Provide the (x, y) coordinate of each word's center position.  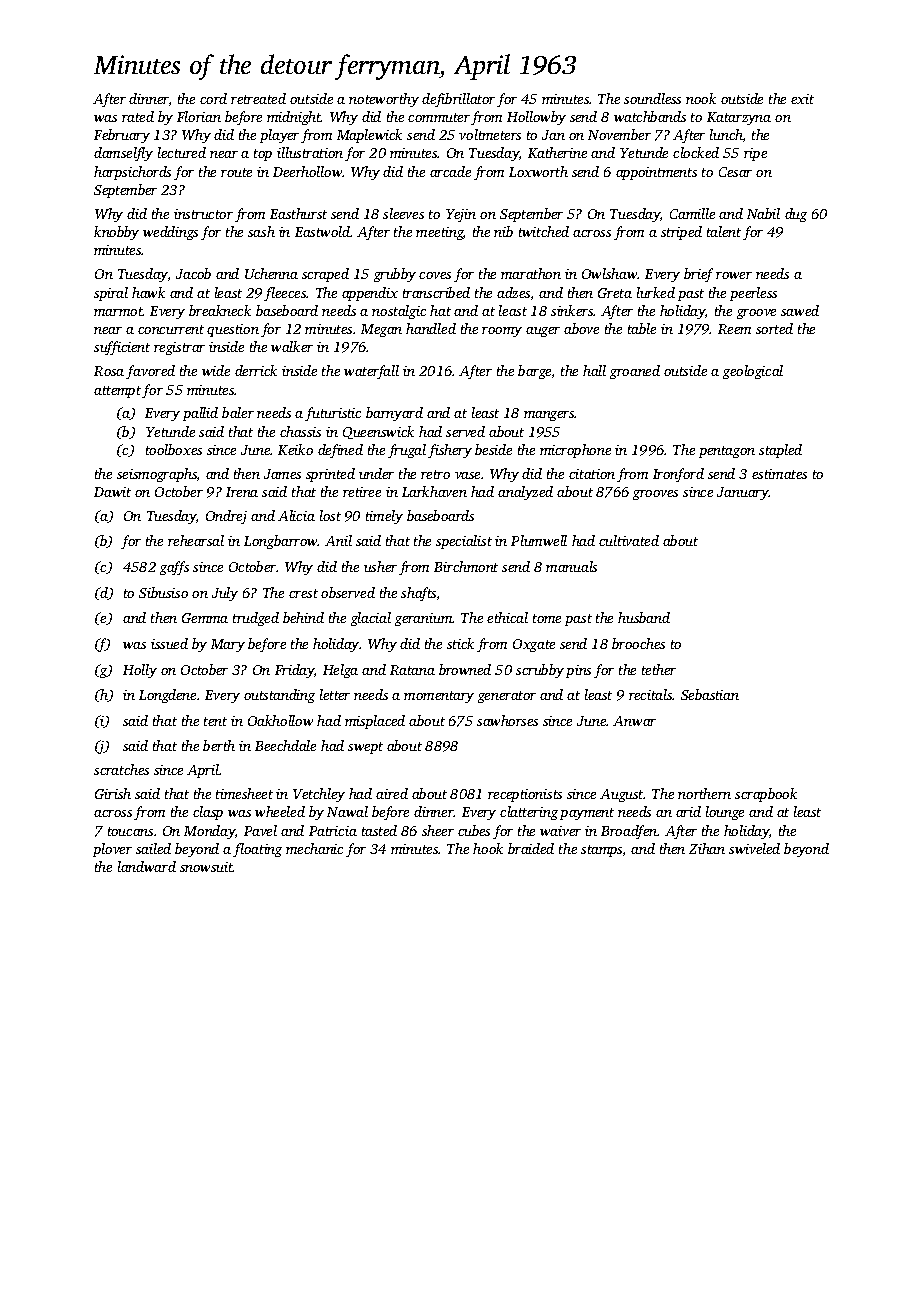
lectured (182, 152)
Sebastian (710, 694)
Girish (113, 793)
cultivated (629, 540)
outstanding (279, 696)
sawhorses (507, 720)
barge (534, 372)
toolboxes (174, 449)
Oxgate (534, 645)
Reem (734, 329)
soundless (652, 98)
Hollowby (536, 118)
